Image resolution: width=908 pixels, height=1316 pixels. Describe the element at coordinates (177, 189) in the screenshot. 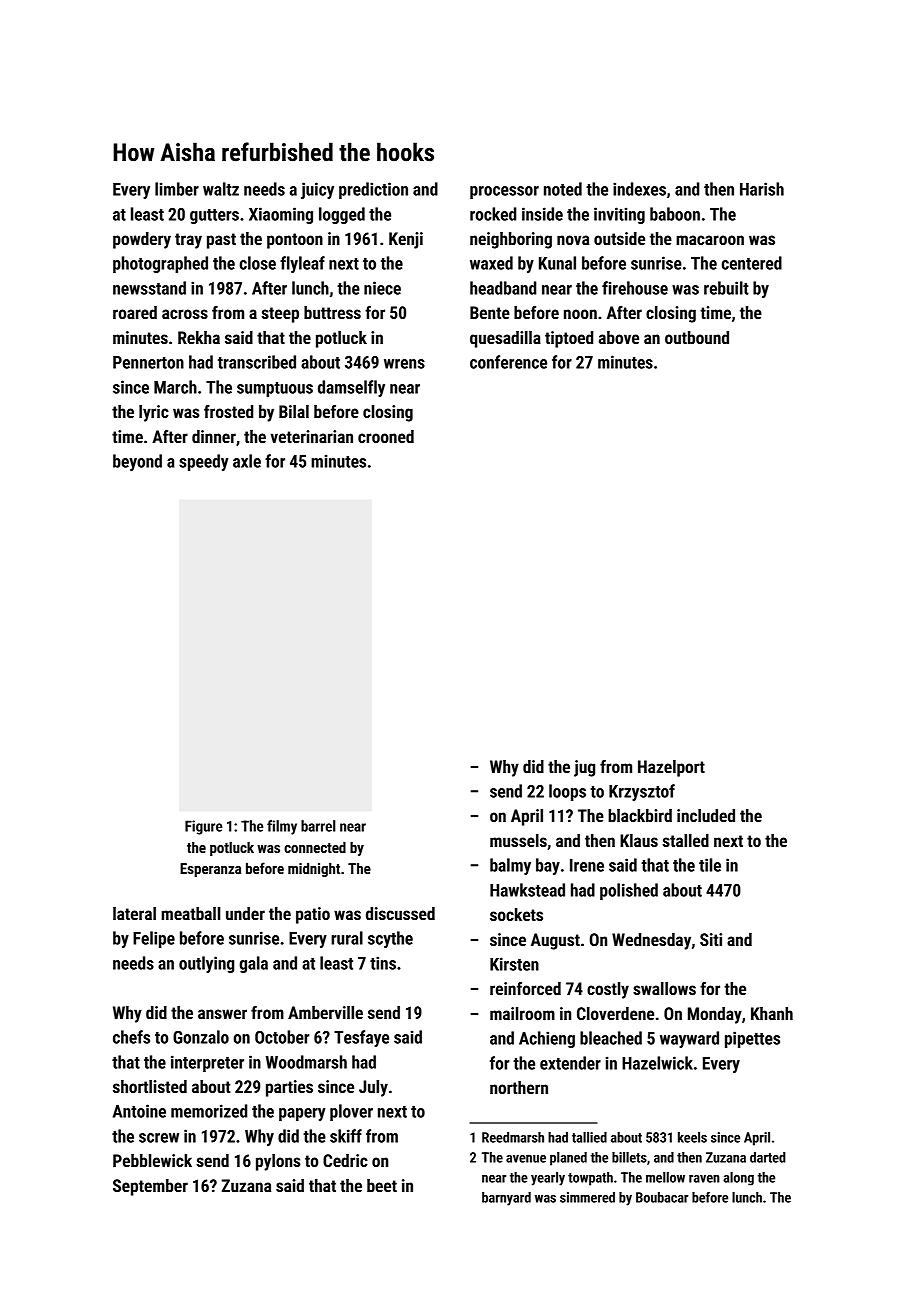

I see `limber` at that location.
